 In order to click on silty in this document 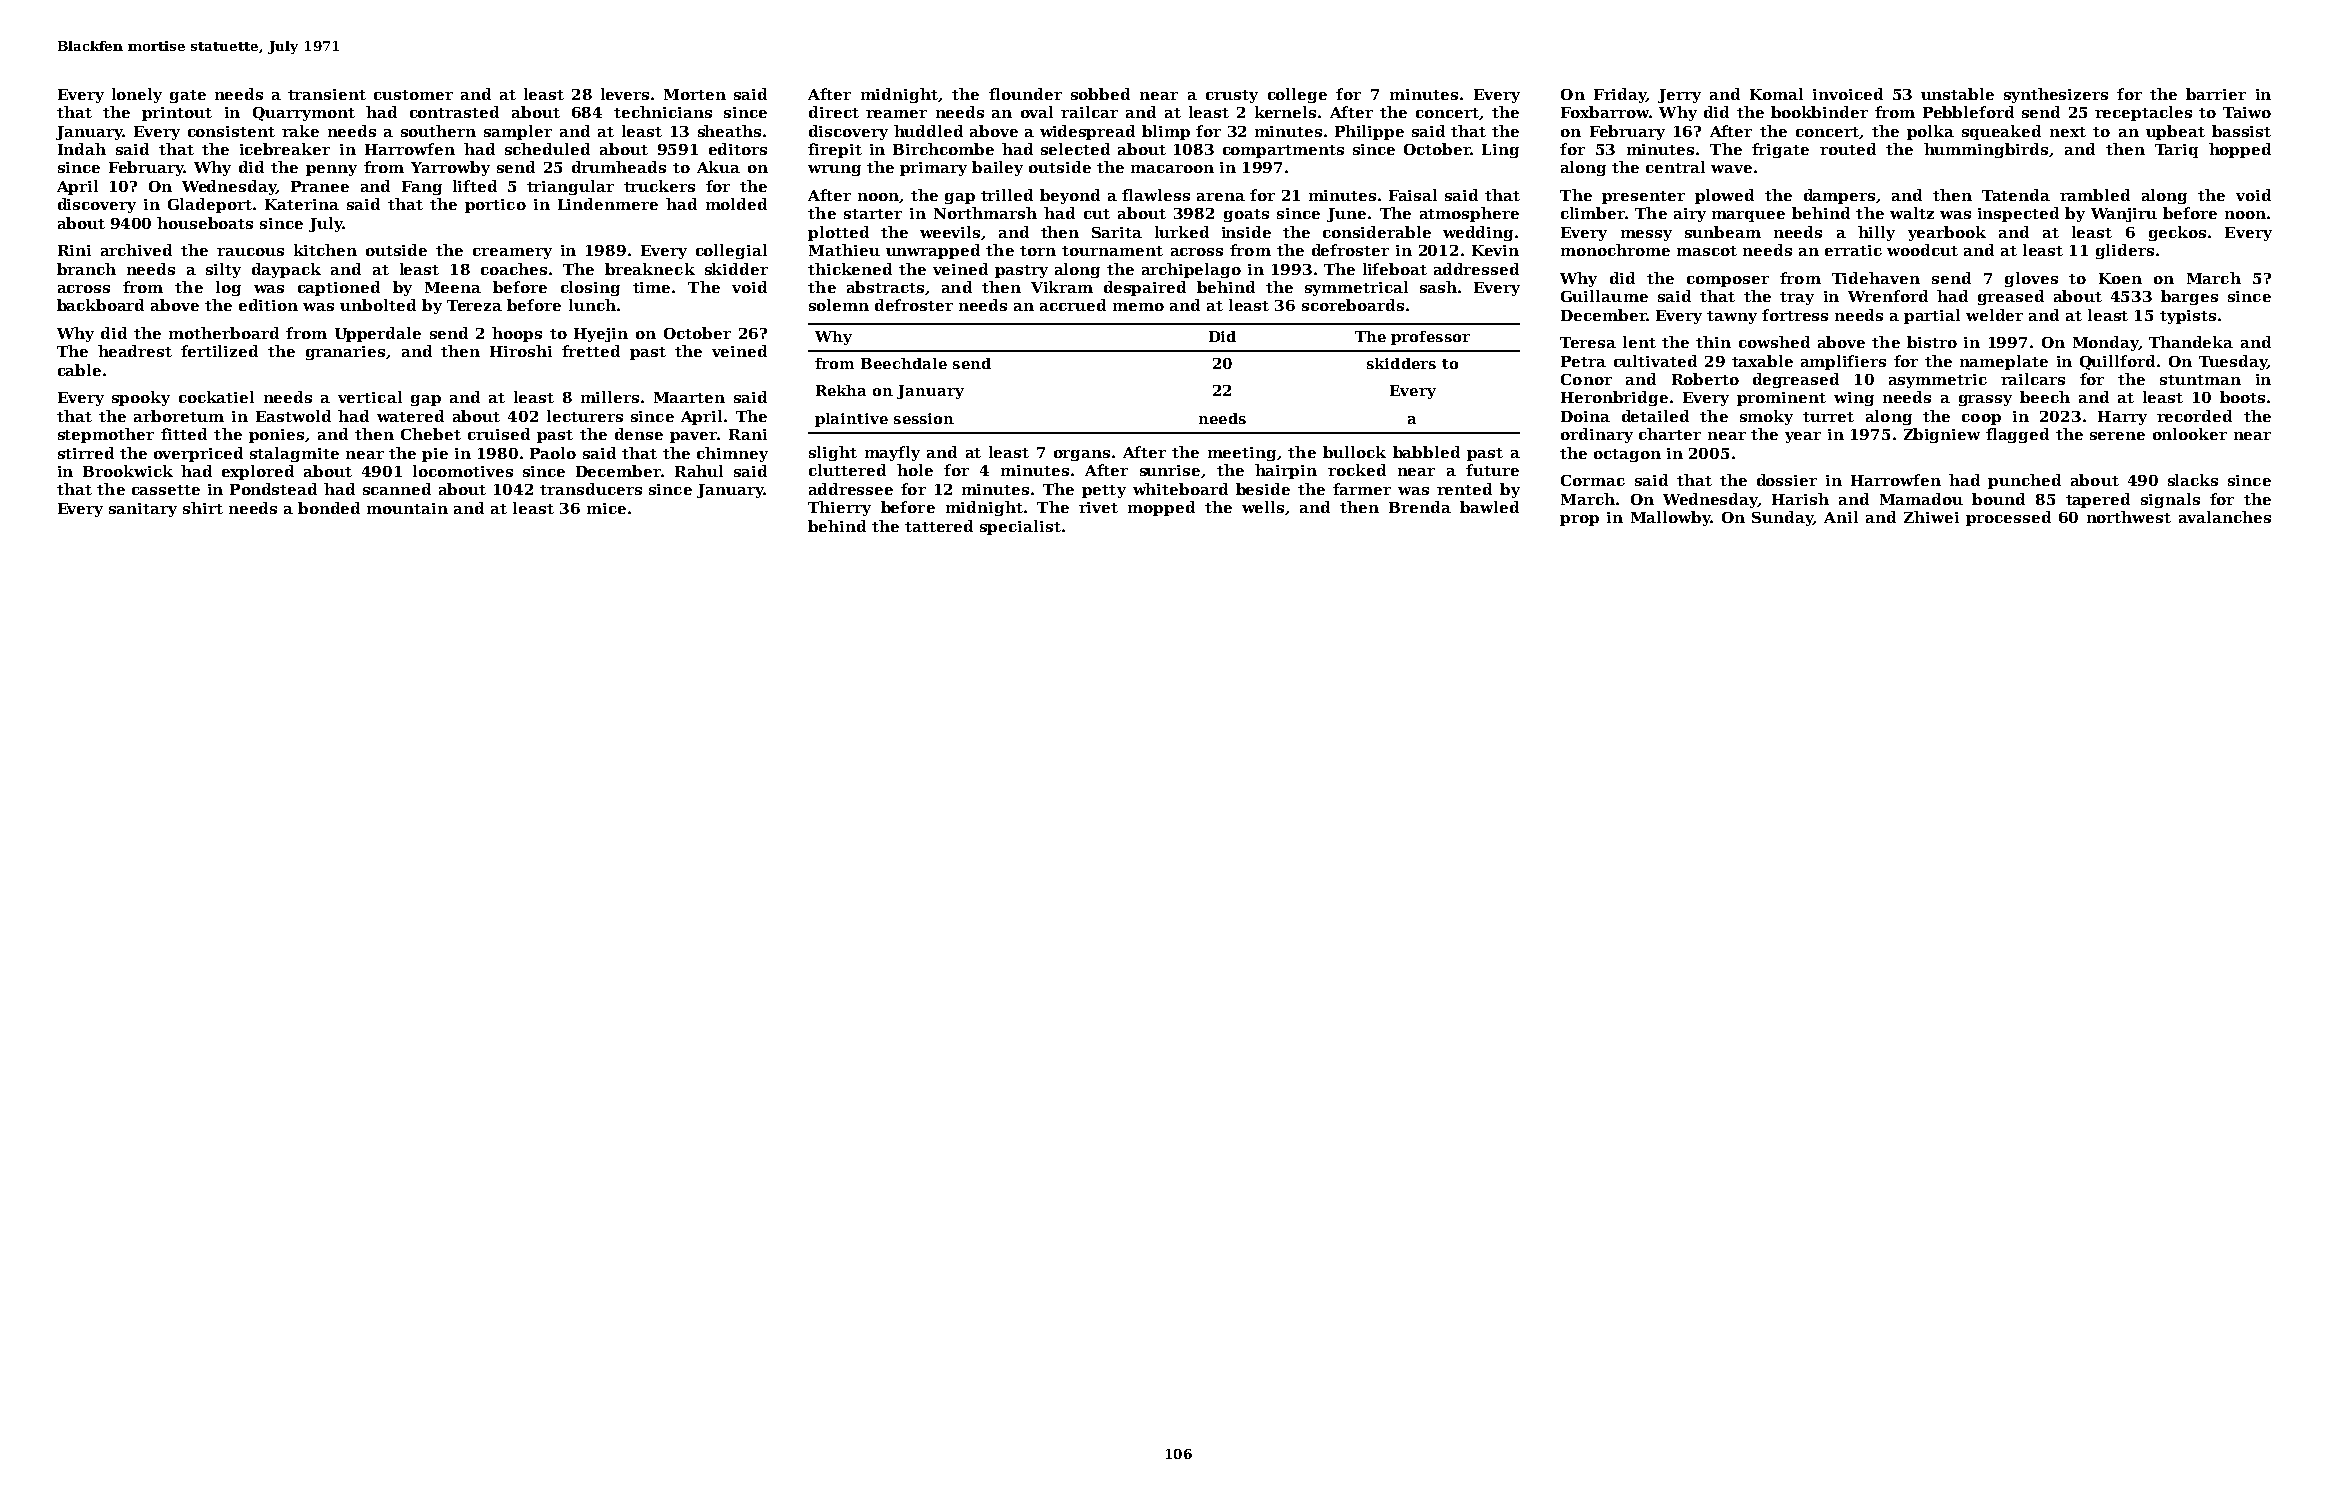, I will do `click(223, 270)`.
